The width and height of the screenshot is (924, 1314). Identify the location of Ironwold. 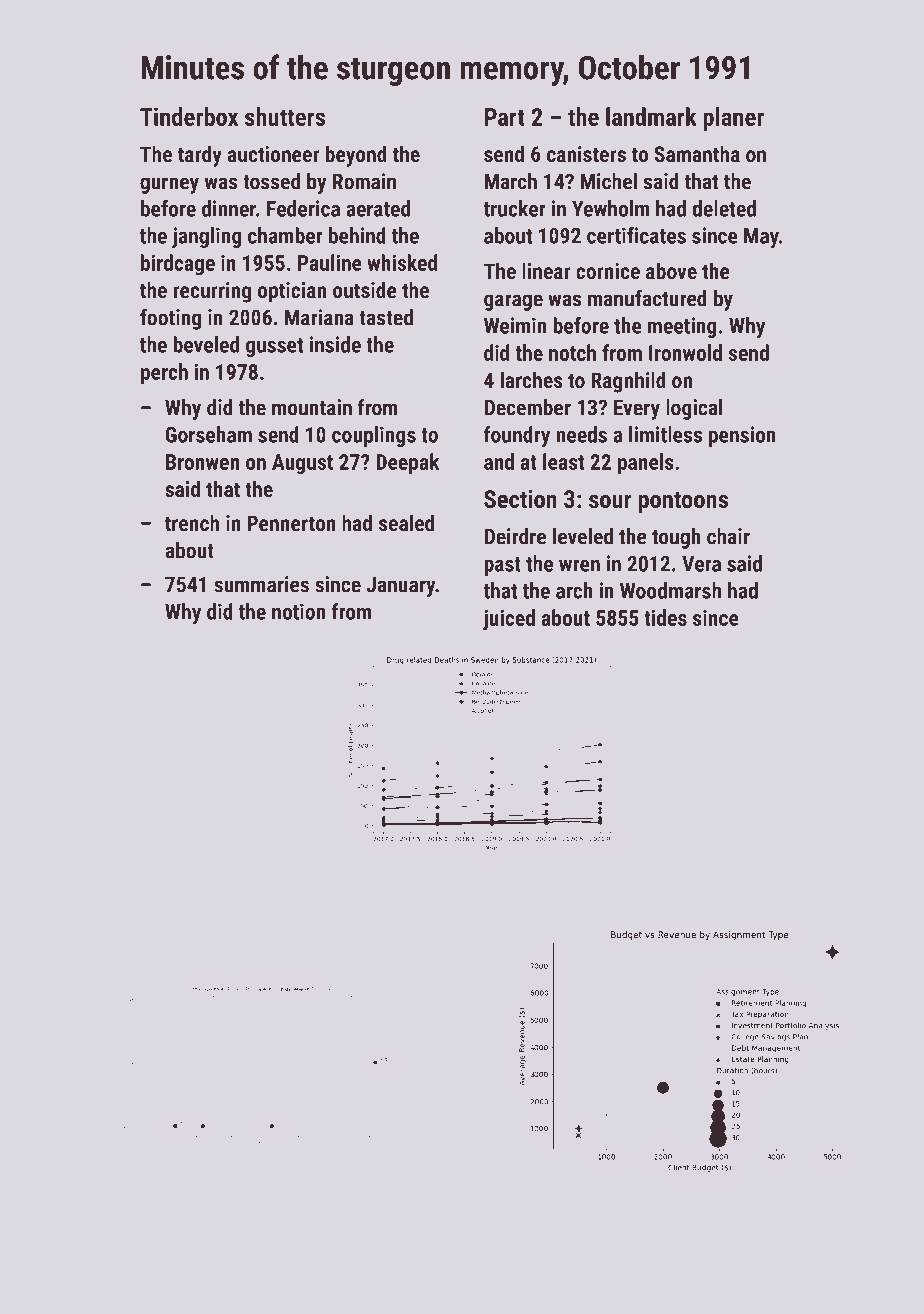
(685, 352).
